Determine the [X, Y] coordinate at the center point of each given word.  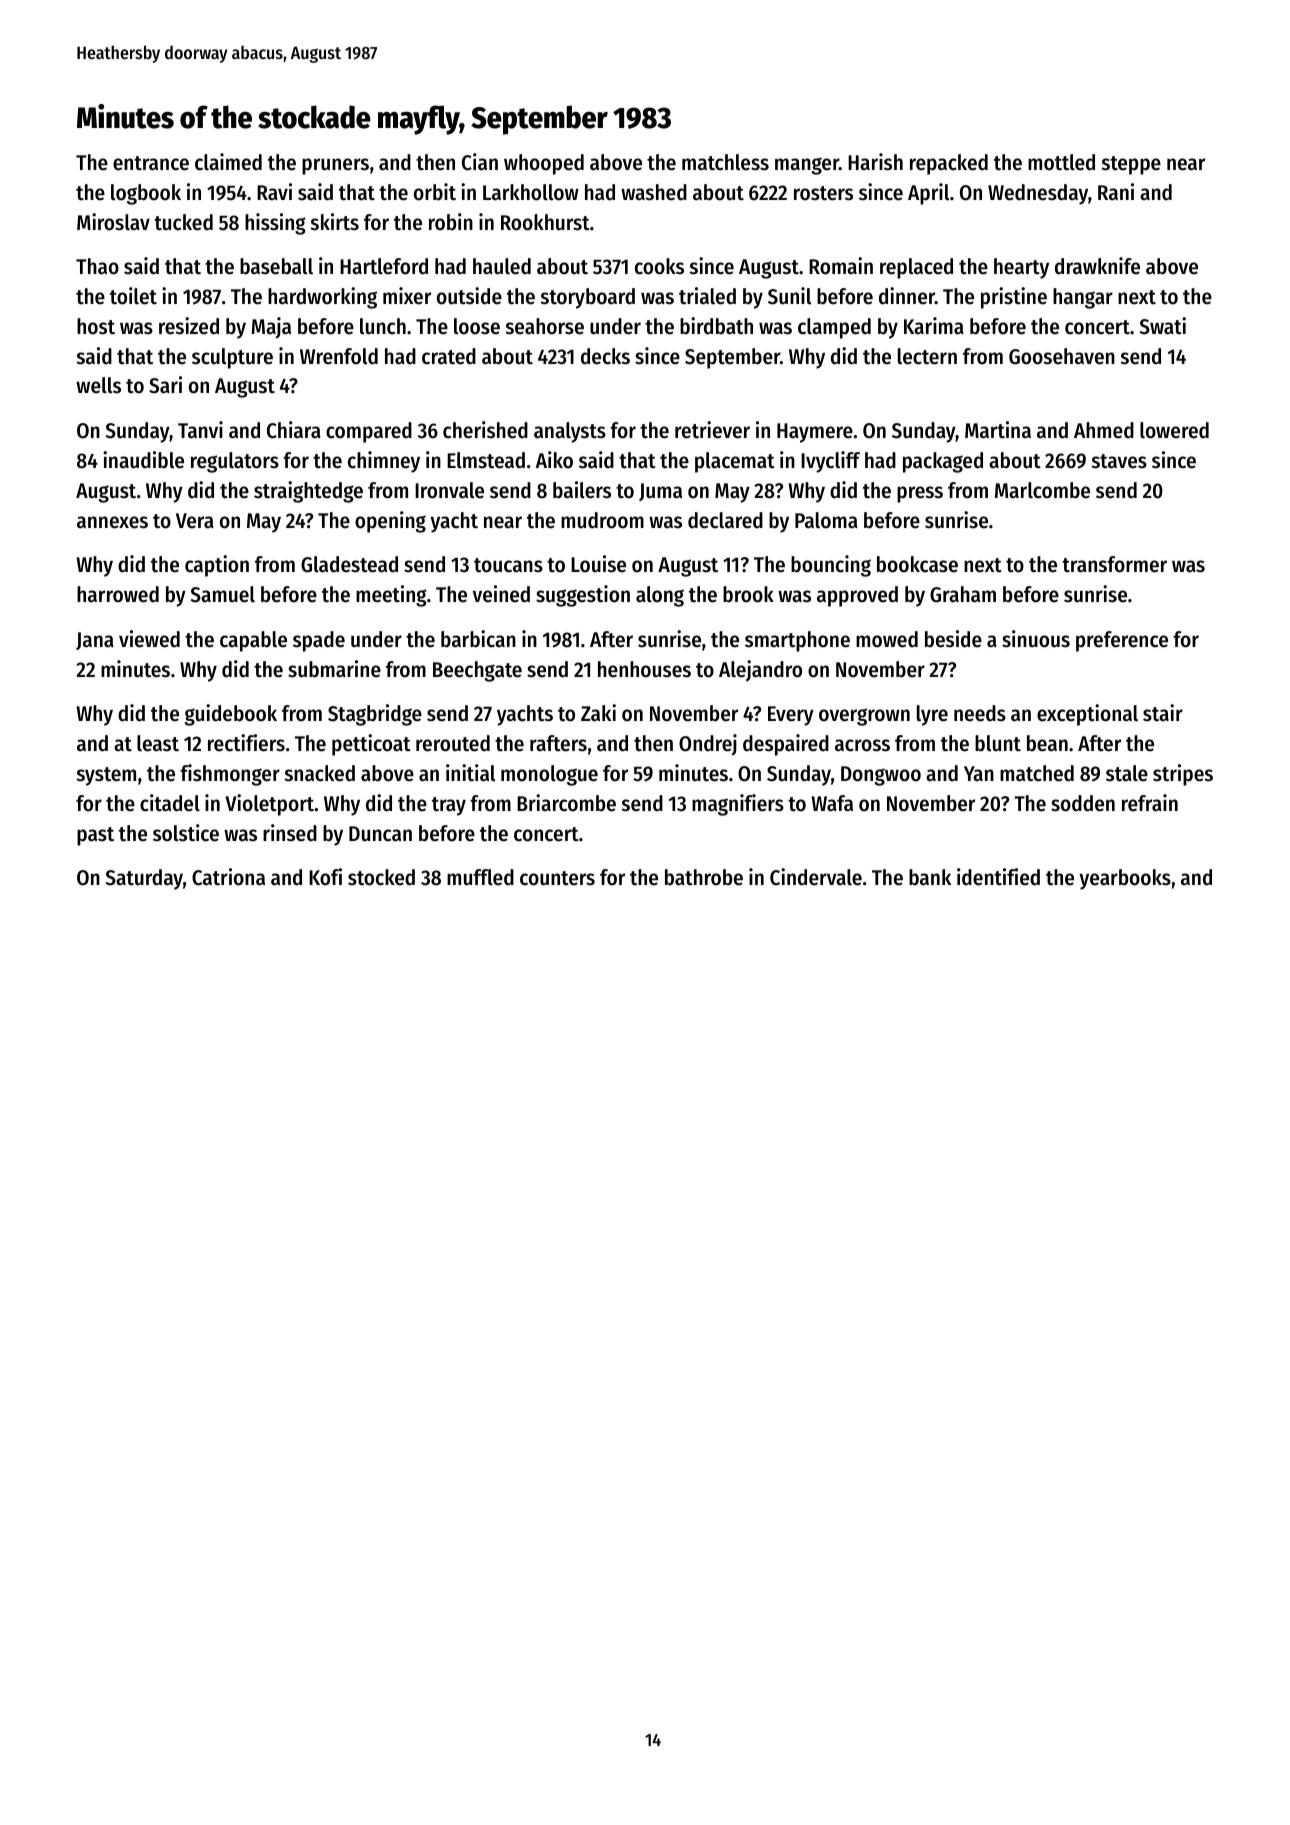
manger [807, 166]
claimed [228, 162]
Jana [95, 641]
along [660, 596]
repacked [949, 164]
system [106, 776]
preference [1122, 641]
